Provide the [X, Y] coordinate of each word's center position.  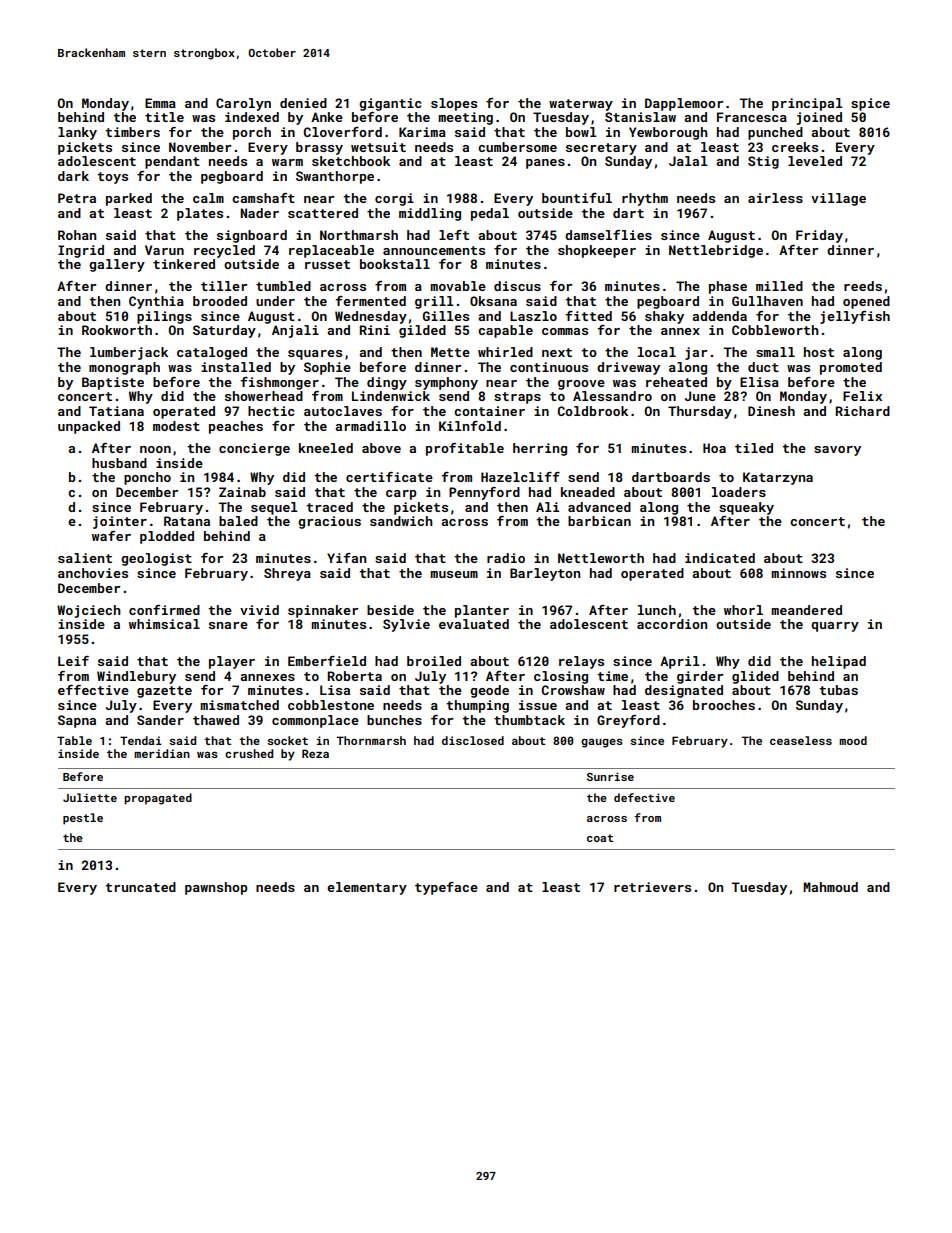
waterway [581, 105]
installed [236, 367]
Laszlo [533, 316]
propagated [158, 799]
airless [775, 198]
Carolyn [243, 104]
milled [779, 286]
